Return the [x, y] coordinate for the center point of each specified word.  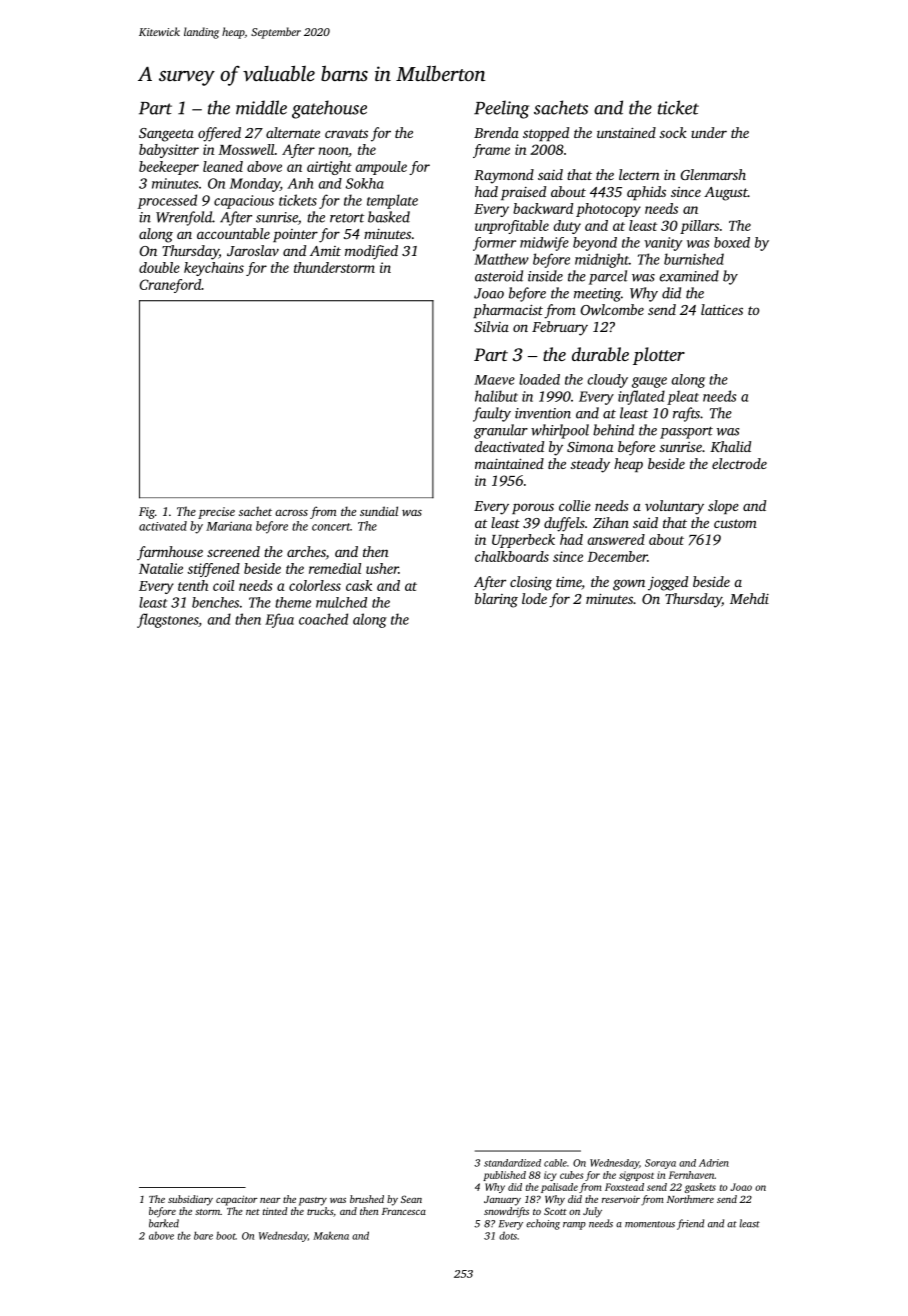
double [159, 267]
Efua [279, 620]
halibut [496, 396]
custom [735, 523]
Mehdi [749, 598]
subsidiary [190, 1200]
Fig [147, 513]
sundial [379, 511]
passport [686, 432]
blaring [496, 600]
